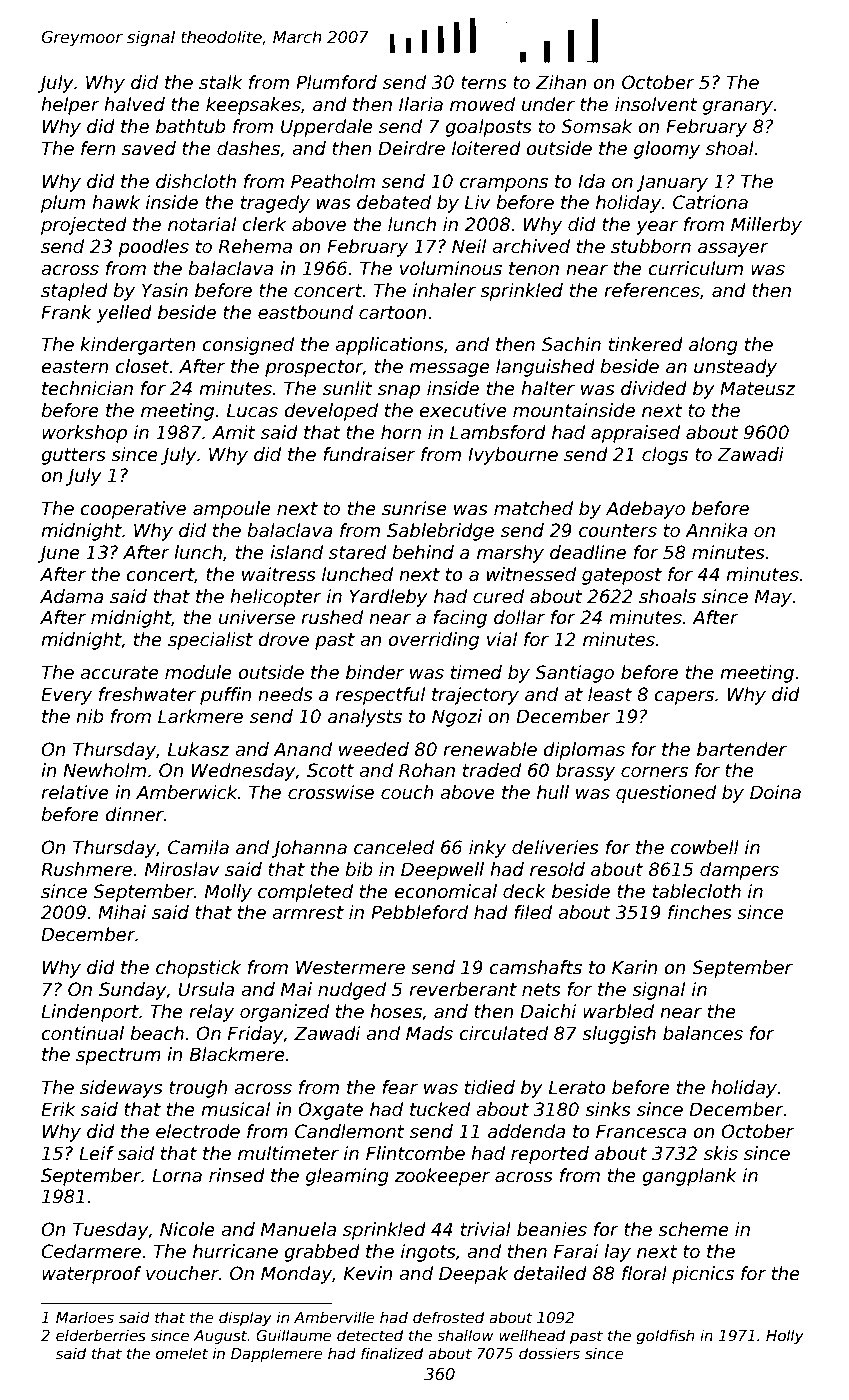 This screenshot has height=1400, width=849. Describe the element at coordinates (235, 1251) in the screenshot. I see `hurricane` at that location.
